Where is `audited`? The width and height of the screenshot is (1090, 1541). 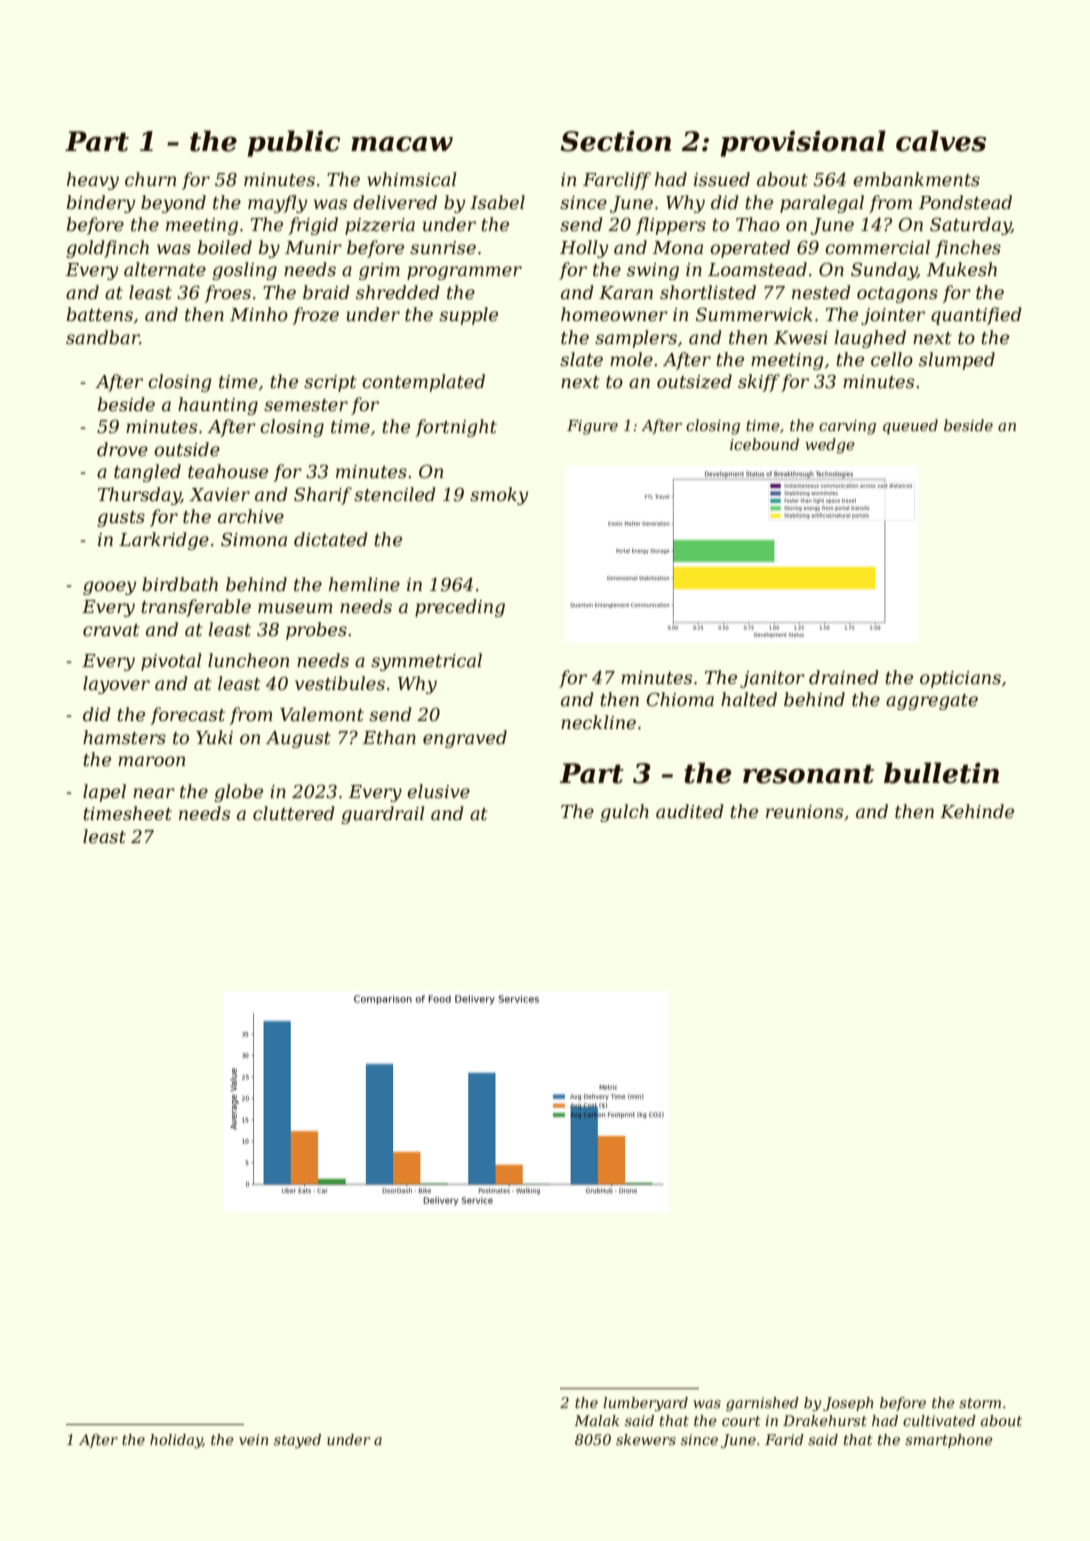 audited is located at coordinates (690, 811).
